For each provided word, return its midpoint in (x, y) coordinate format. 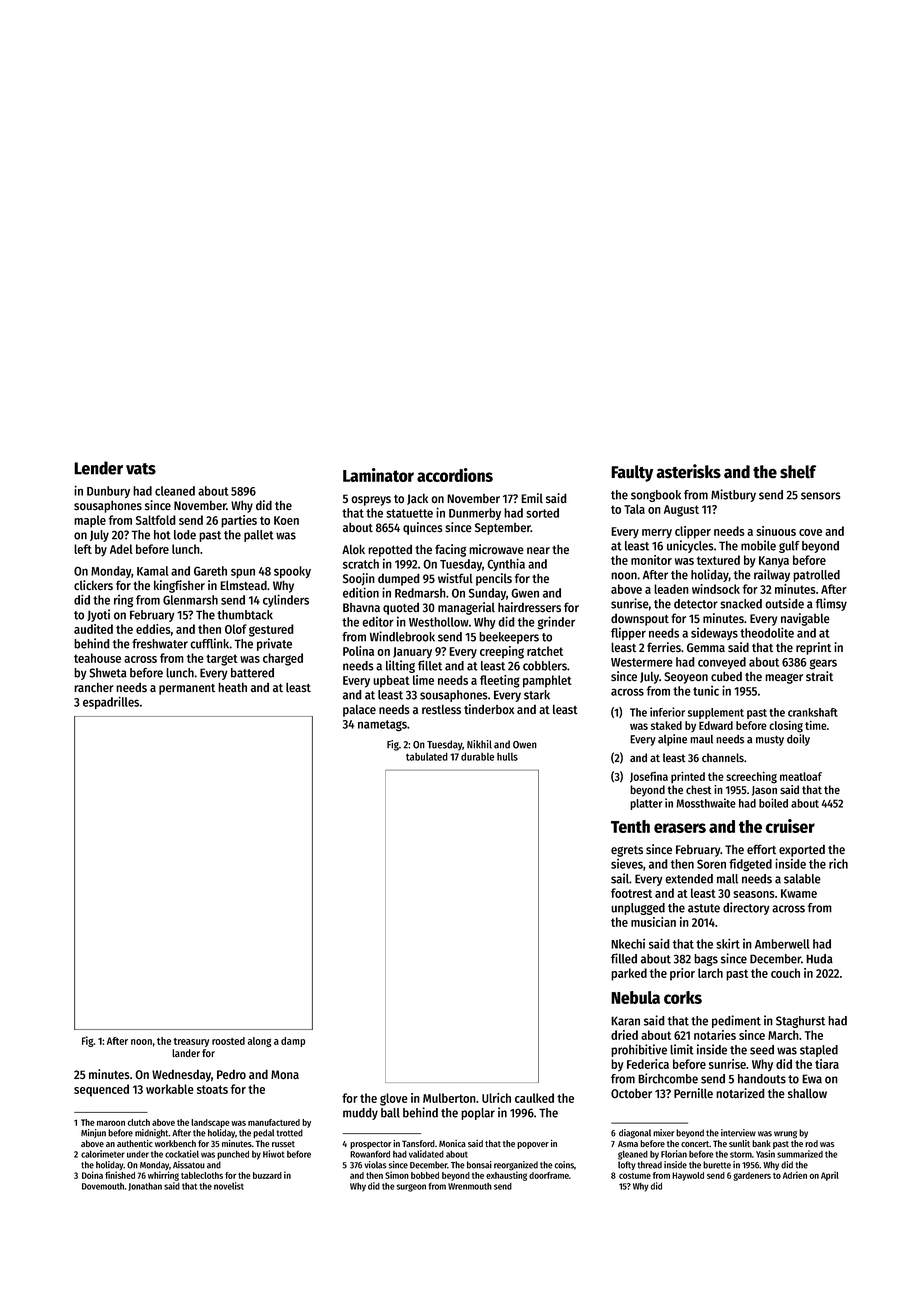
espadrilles (111, 702)
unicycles (690, 546)
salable (802, 879)
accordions (455, 475)
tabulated (427, 756)
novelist (229, 1186)
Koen (286, 520)
